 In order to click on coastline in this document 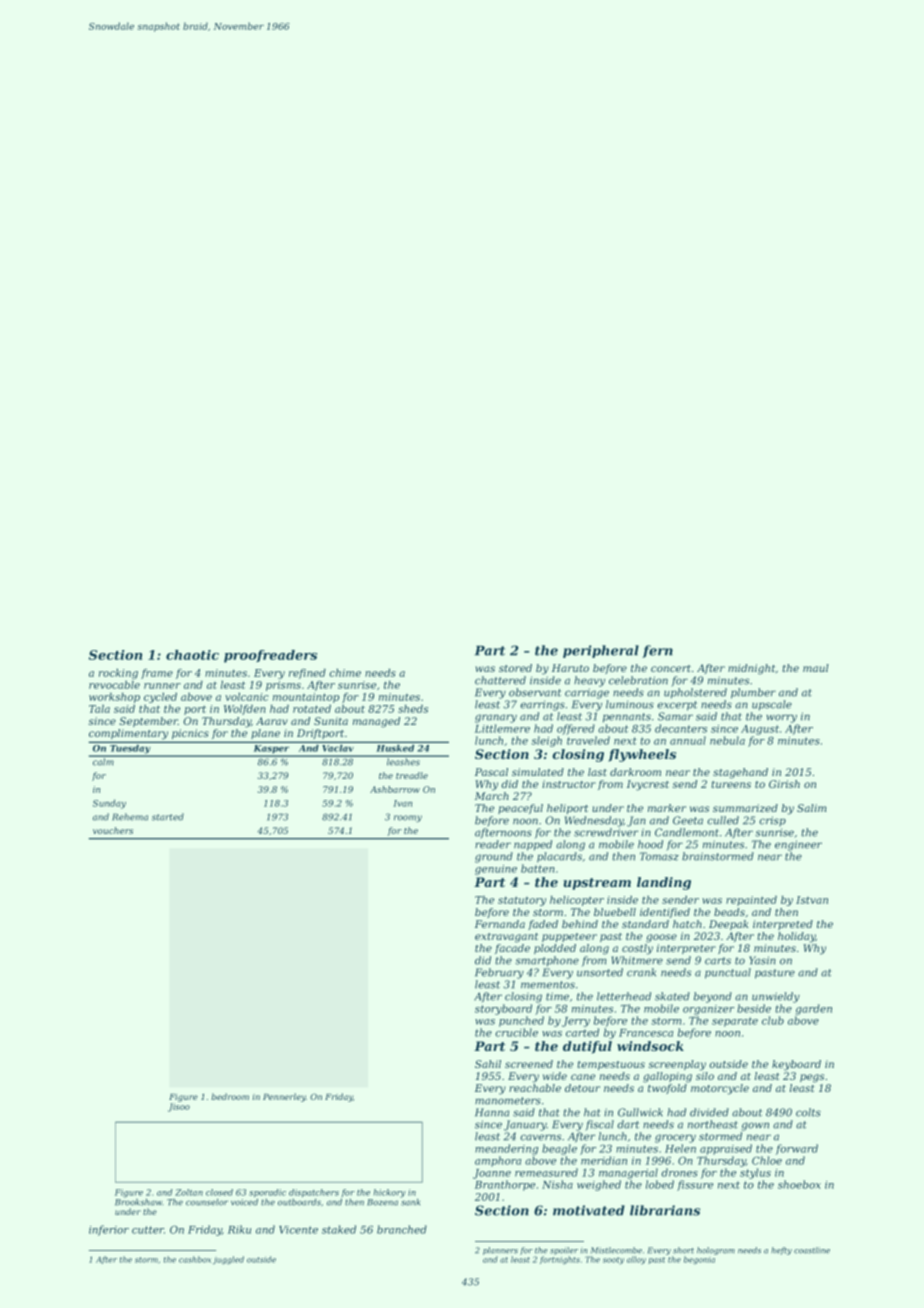, I will do `click(812, 1250)`.
